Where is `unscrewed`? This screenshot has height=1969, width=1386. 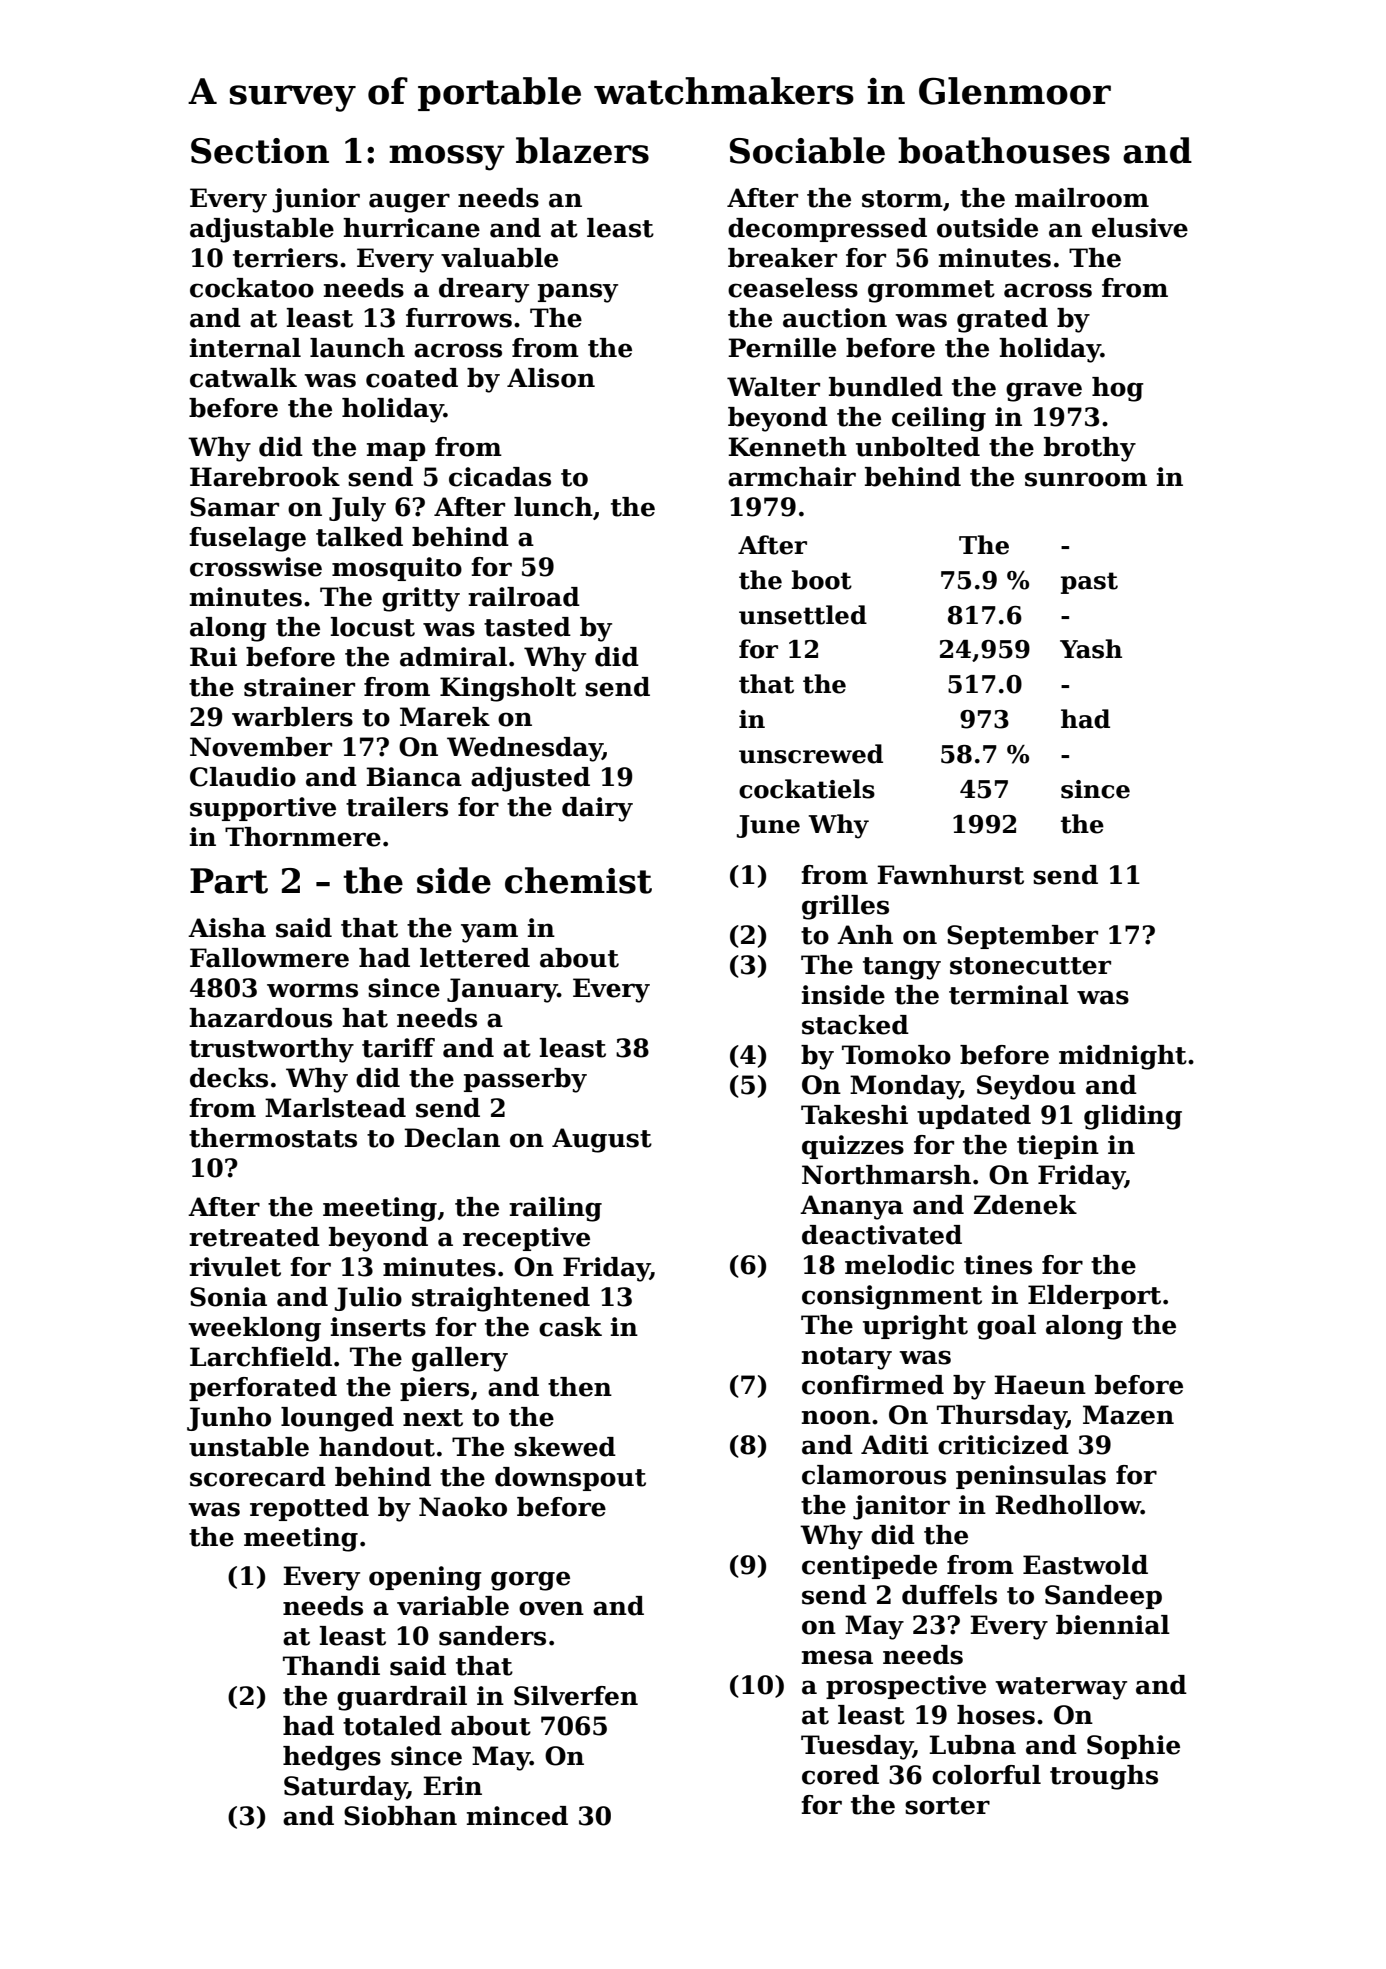
unscrewed is located at coordinates (811, 754).
